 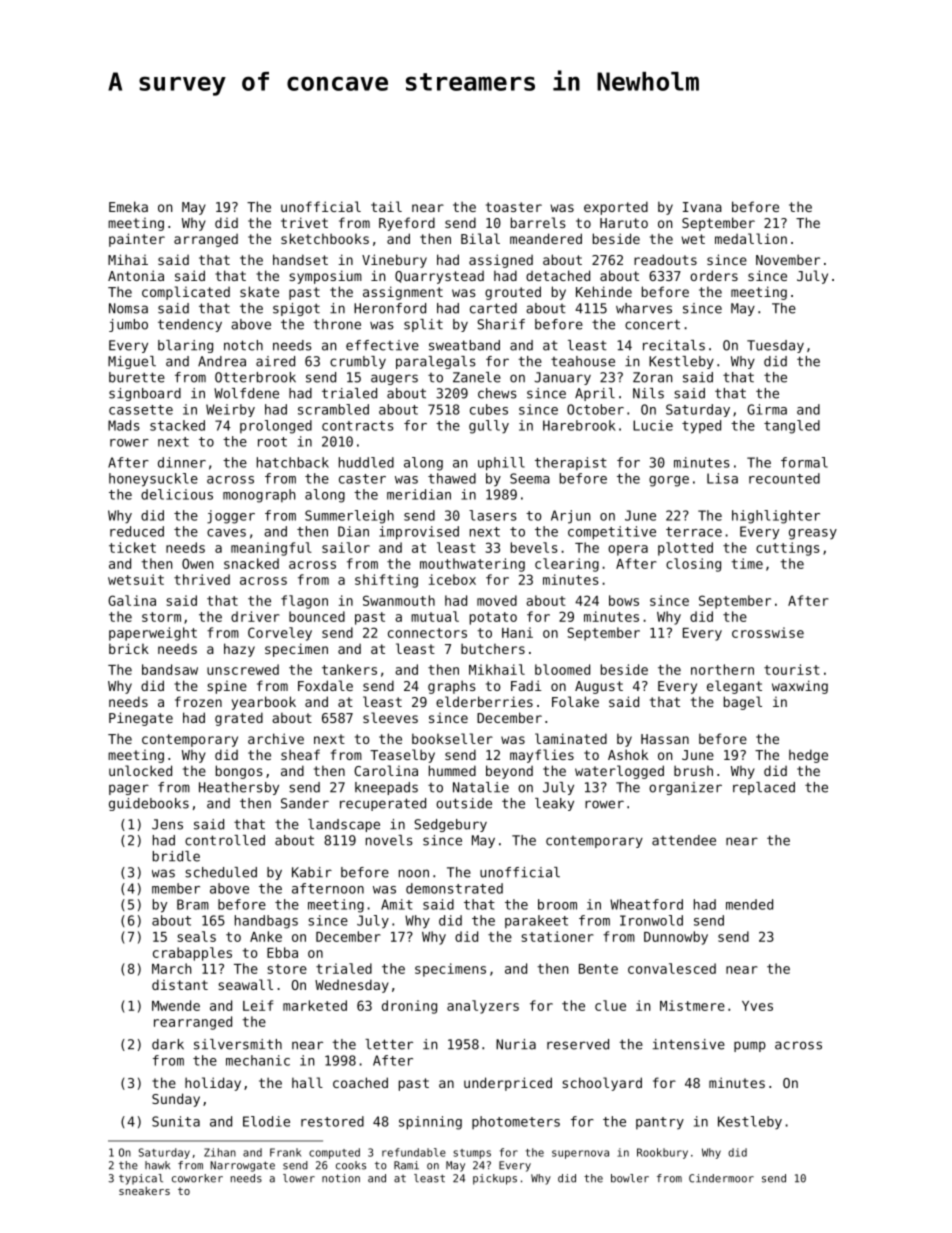 I want to click on Mihai, so click(x=128, y=259).
